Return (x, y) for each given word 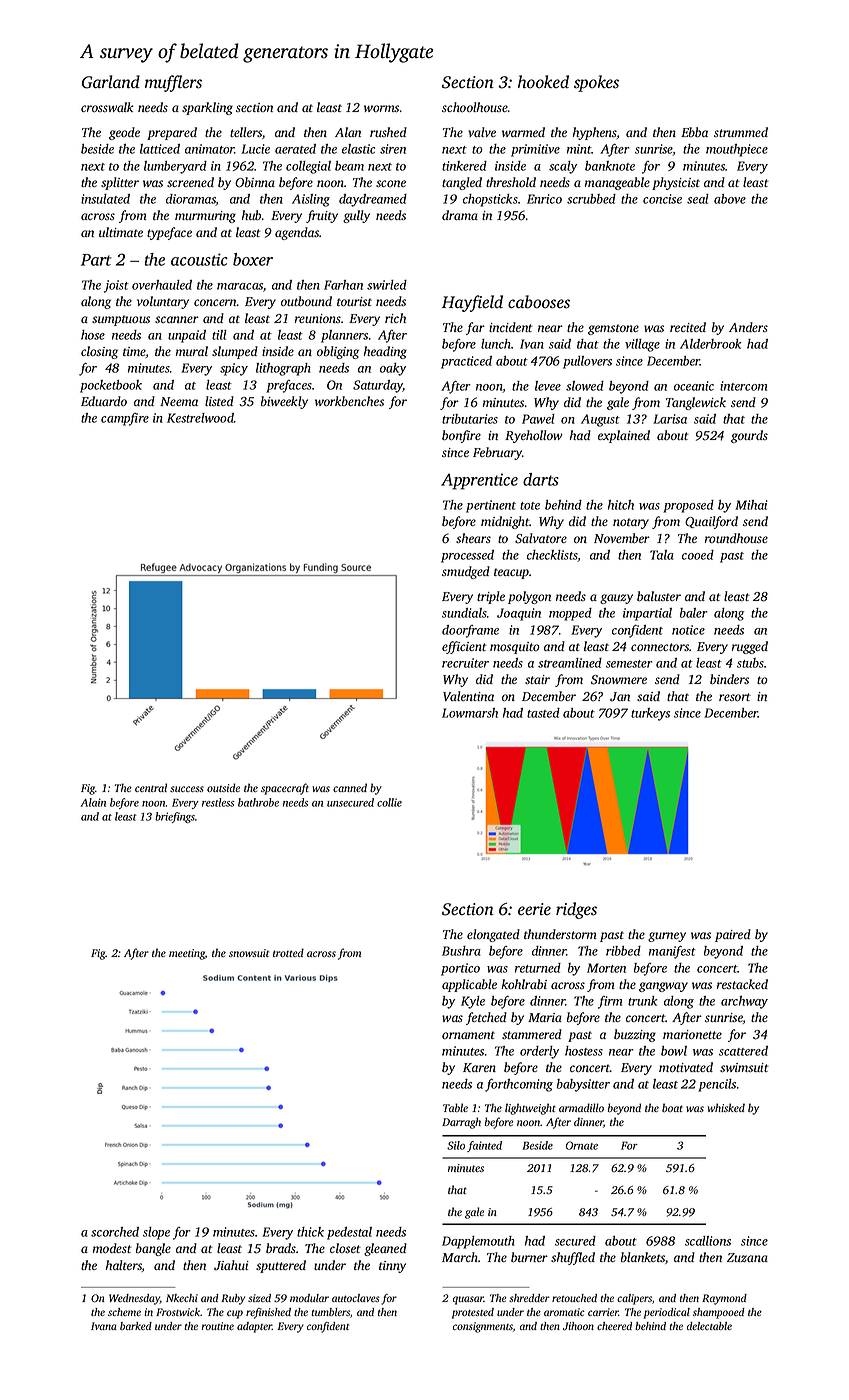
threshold (511, 182)
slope (156, 1233)
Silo (456, 1145)
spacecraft (285, 789)
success (187, 789)
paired (733, 935)
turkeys (650, 714)
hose (93, 335)
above (730, 199)
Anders (748, 327)
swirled (387, 285)
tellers (246, 132)
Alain (93, 802)
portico (460, 969)
